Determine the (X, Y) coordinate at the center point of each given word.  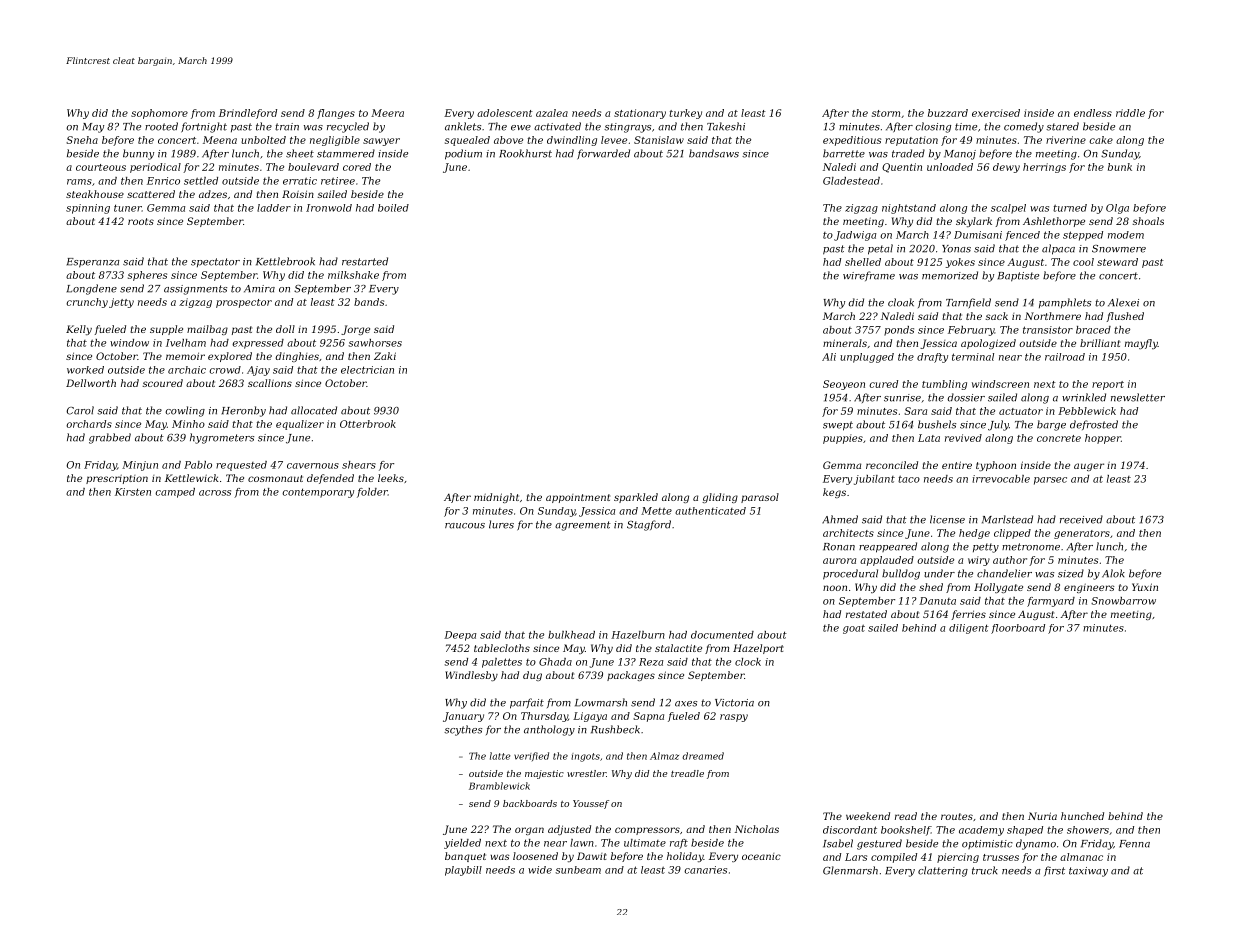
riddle (1130, 113)
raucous (465, 526)
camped (175, 493)
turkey (685, 114)
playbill (463, 871)
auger (1089, 467)
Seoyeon (844, 385)
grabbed (110, 438)
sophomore (159, 114)
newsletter (1138, 397)
